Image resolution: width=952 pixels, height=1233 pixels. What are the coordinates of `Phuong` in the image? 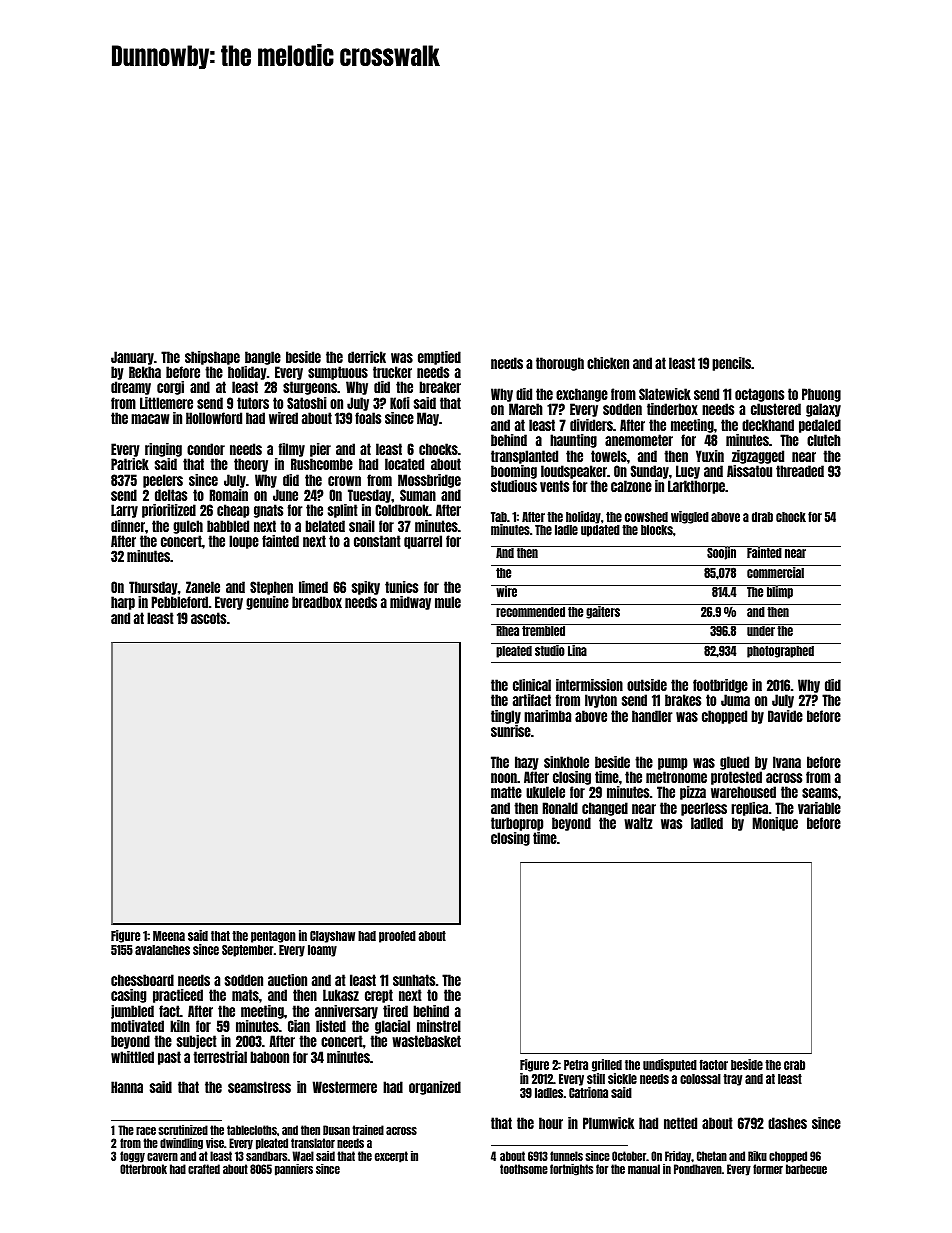 It's located at (821, 395).
